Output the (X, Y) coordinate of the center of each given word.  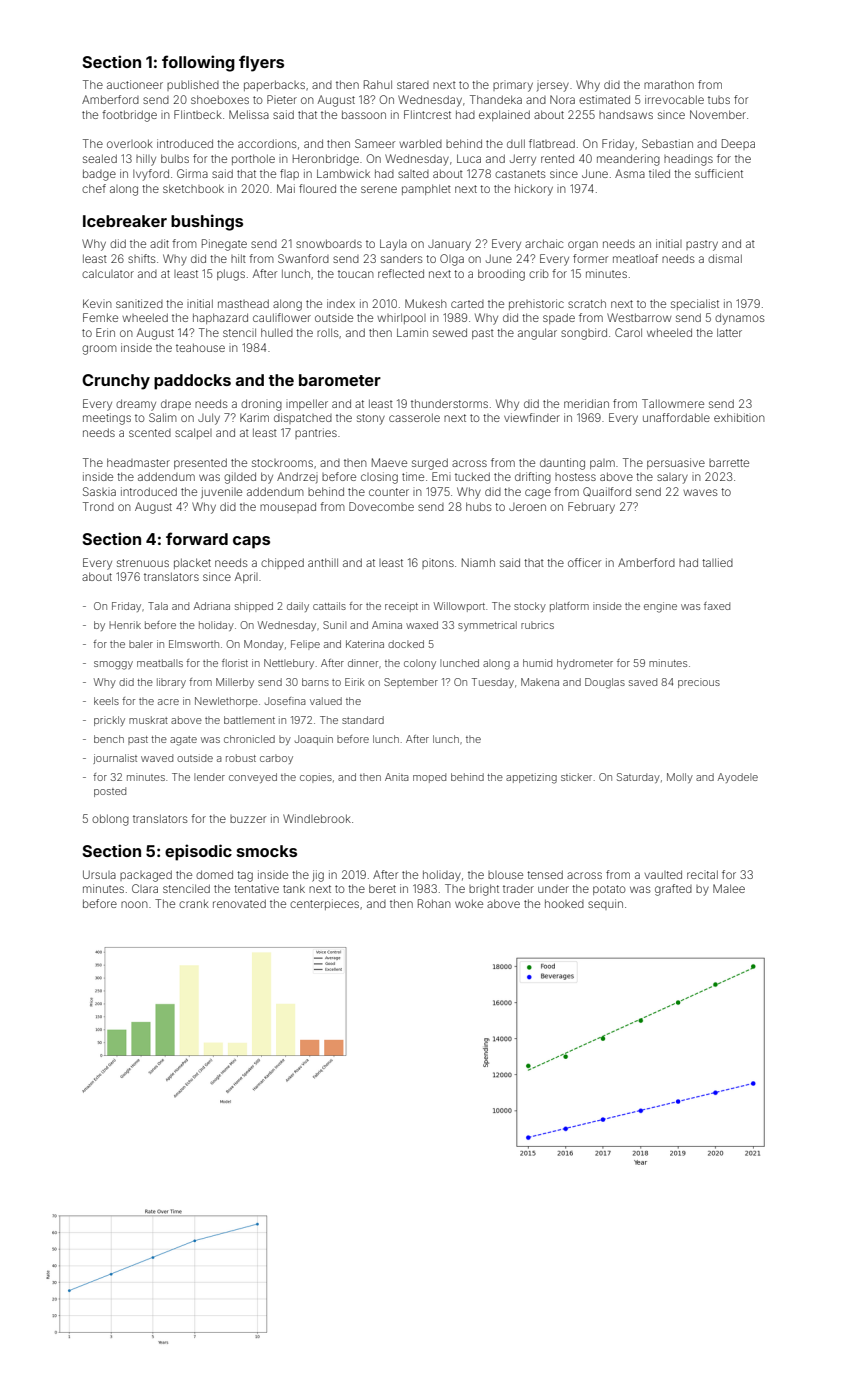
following (198, 63)
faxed (717, 606)
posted (110, 792)
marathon (669, 84)
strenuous (143, 563)
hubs (479, 506)
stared (413, 85)
